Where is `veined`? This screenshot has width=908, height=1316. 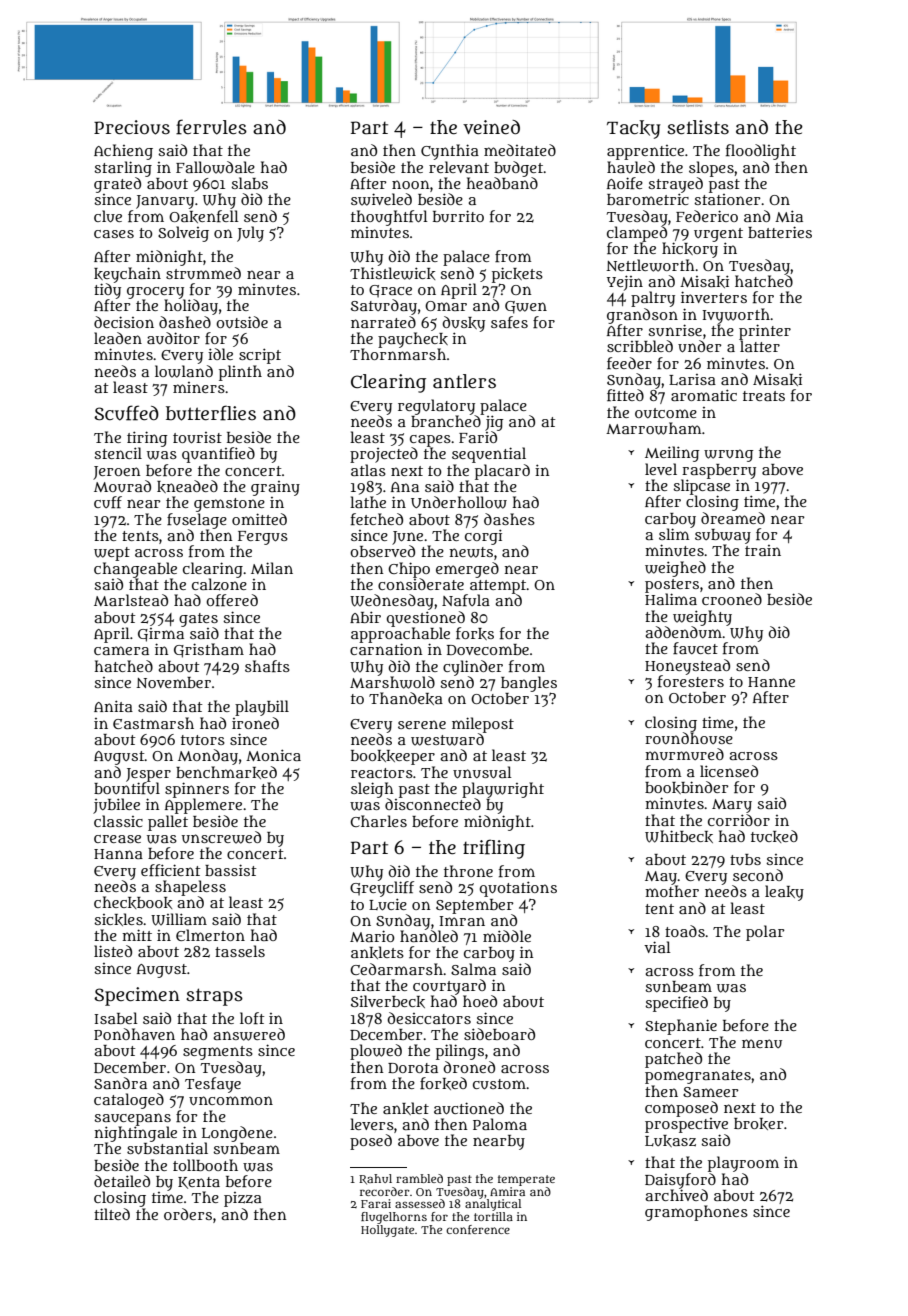 veined is located at coordinates (491, 127).
